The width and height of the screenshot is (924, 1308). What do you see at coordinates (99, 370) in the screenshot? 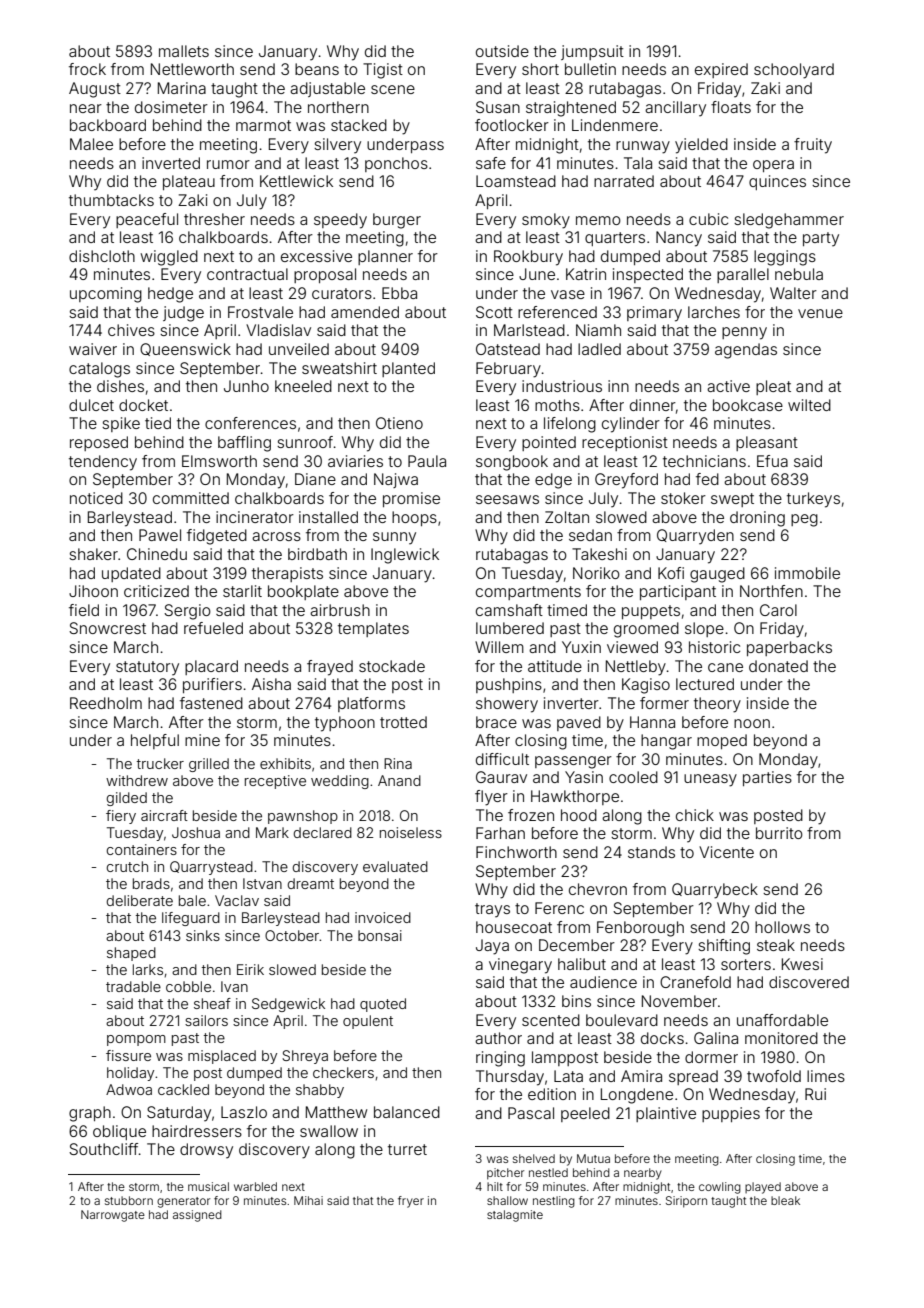
I see `catalogs` at bounding box center [99, 370].
